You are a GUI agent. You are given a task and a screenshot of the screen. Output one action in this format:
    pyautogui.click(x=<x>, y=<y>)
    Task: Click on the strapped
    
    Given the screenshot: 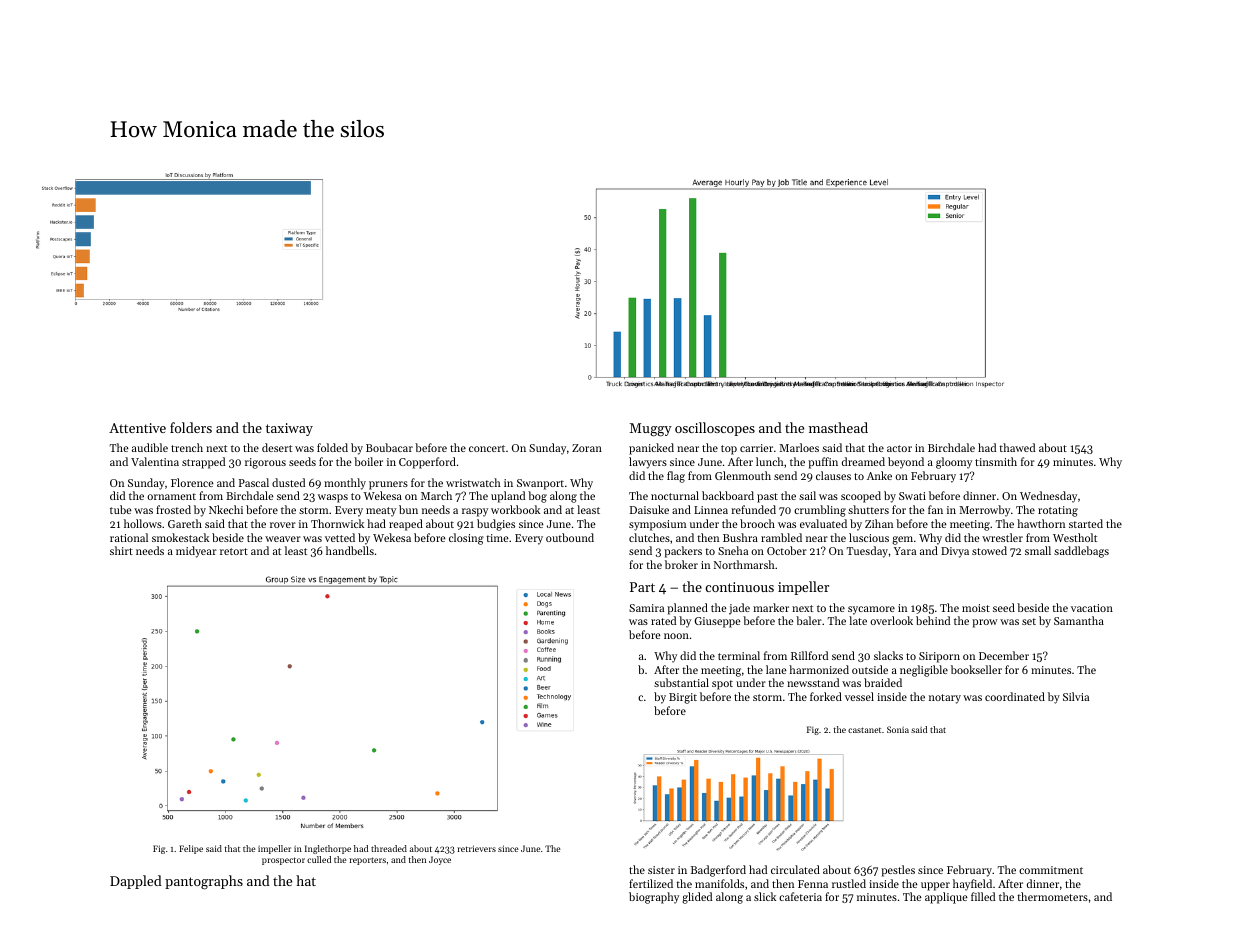 What is the action you would take?
    pyautogui.click(x=203, y=463)
